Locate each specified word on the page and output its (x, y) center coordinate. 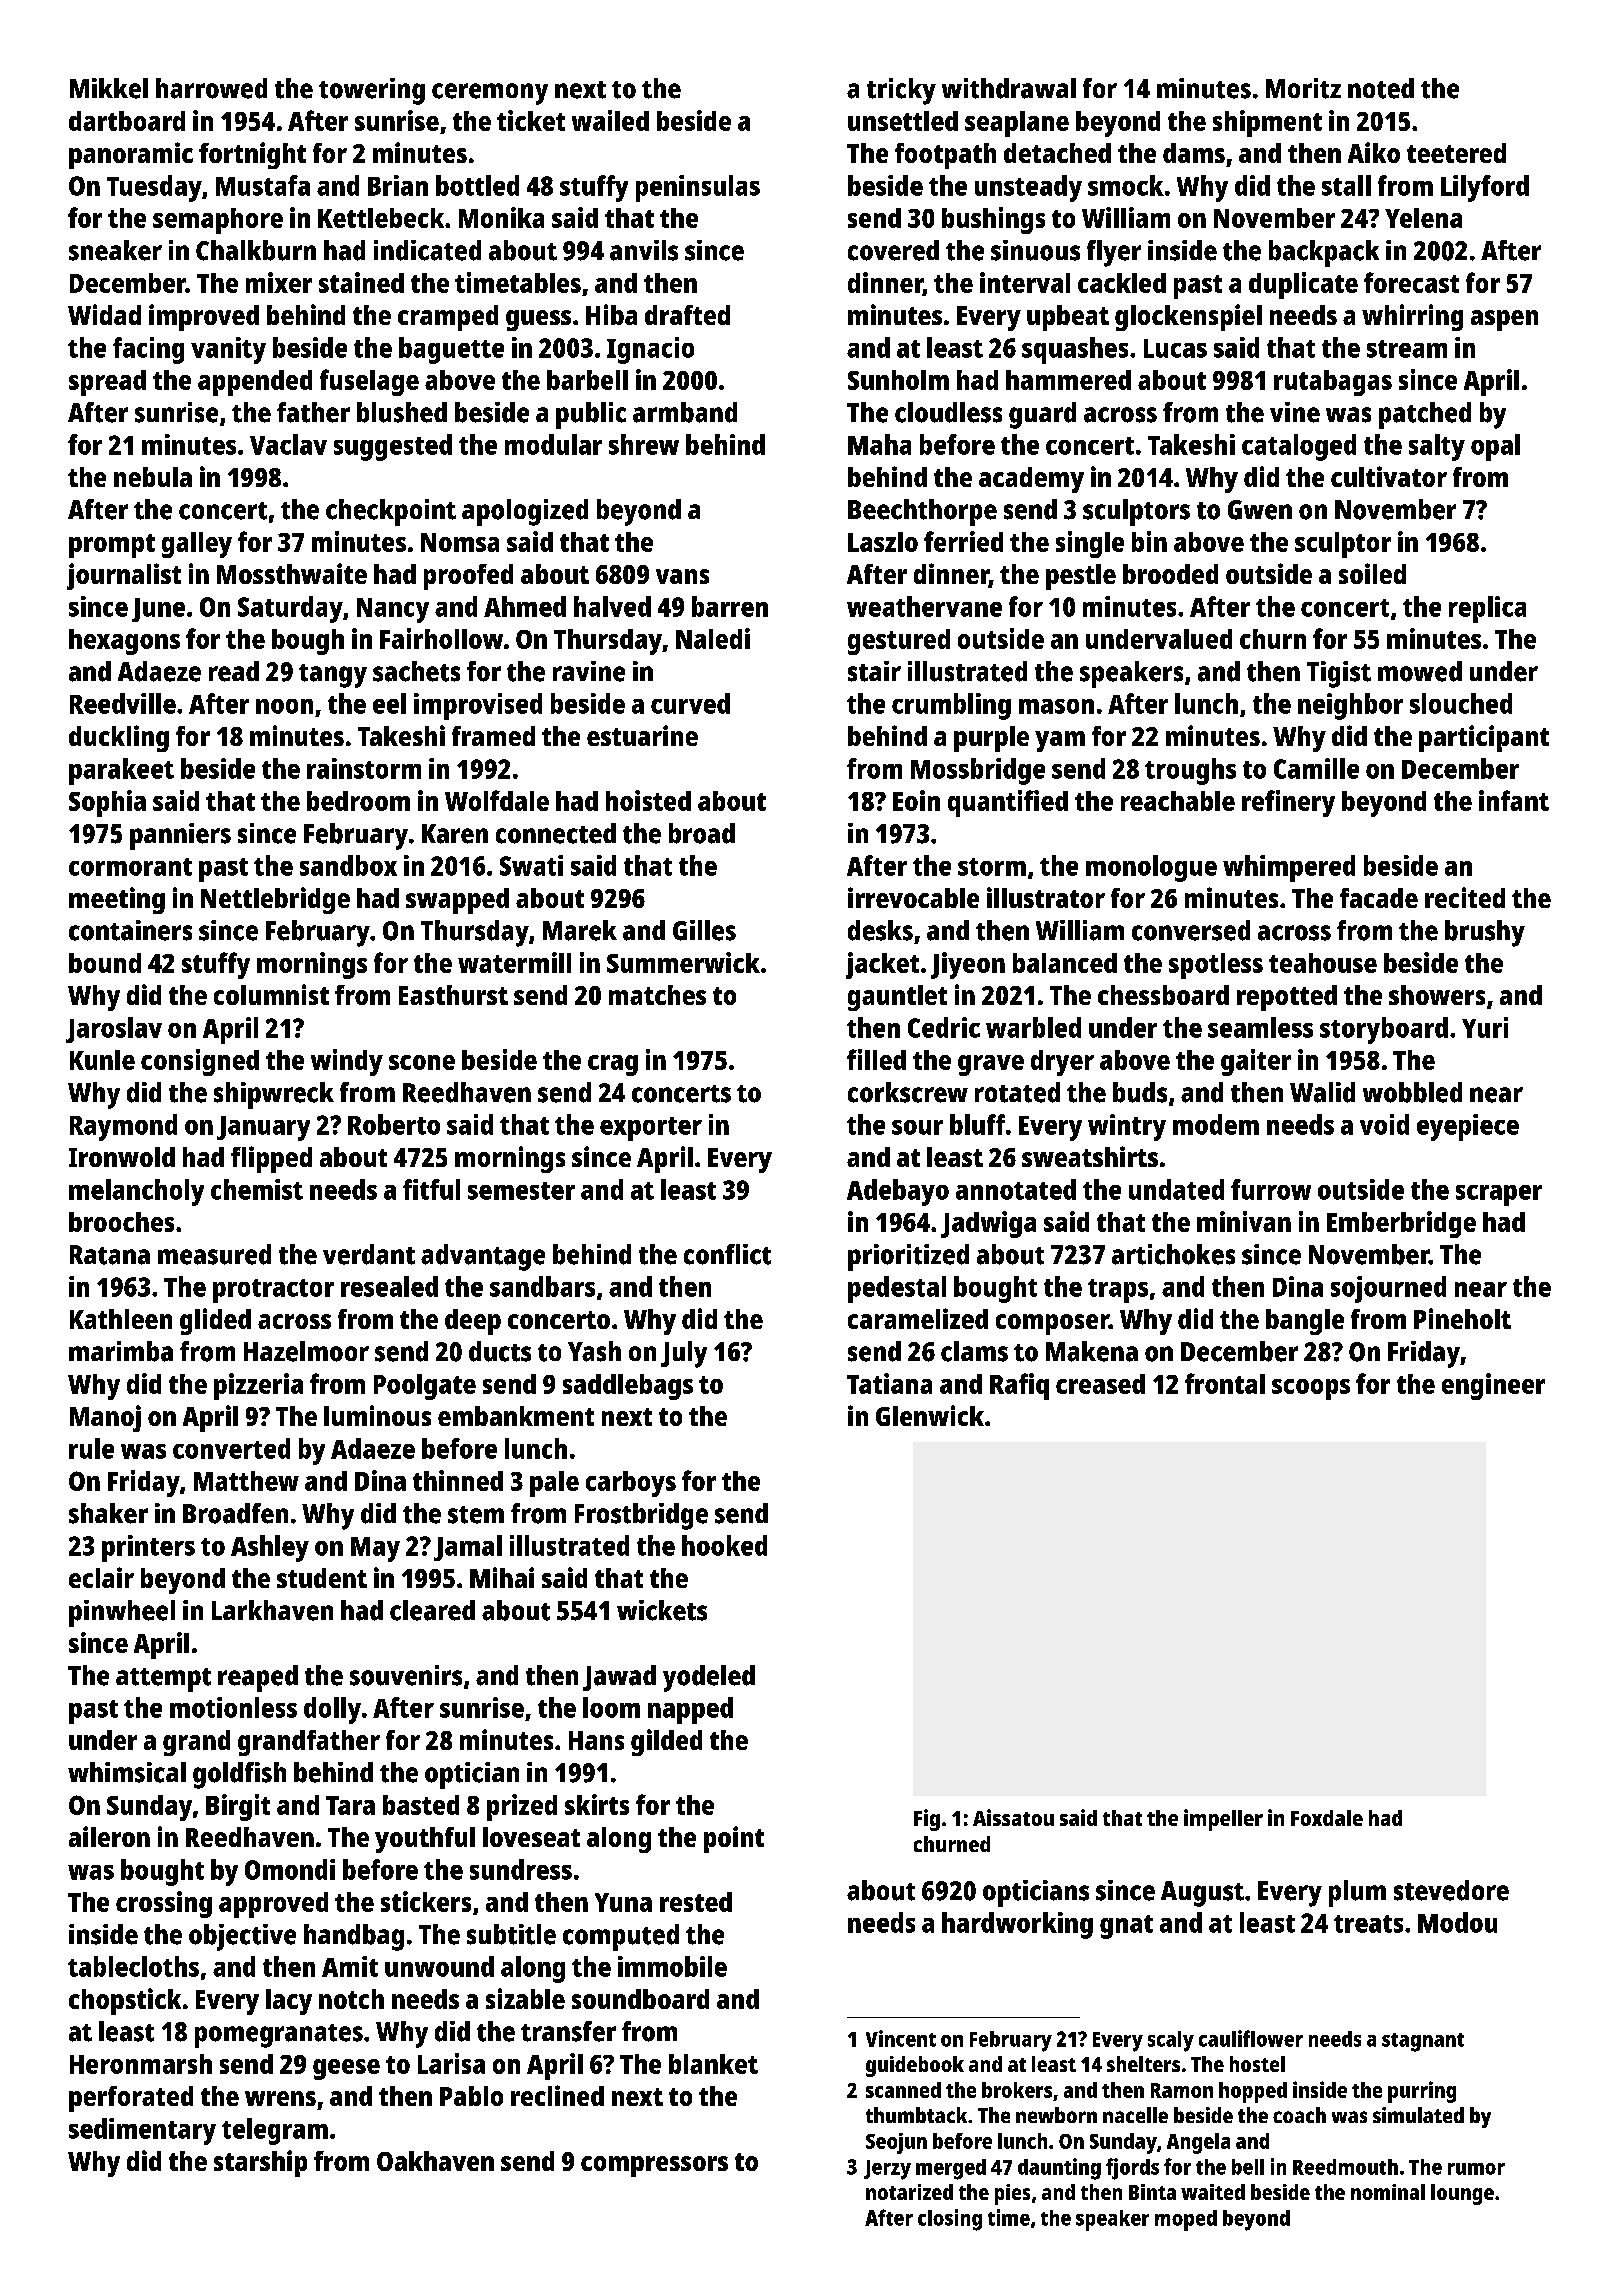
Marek (580, 930)
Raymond (123, 1127)
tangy (333, 676)
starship (260, 2163)
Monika (501, 217)
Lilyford (1485, 188)
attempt (163, 1680)
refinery (1288, 803)
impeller (1223, 1820)
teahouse (1323, 963)
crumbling (951, 706)
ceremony (490, 94)
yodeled (709, 1678)
